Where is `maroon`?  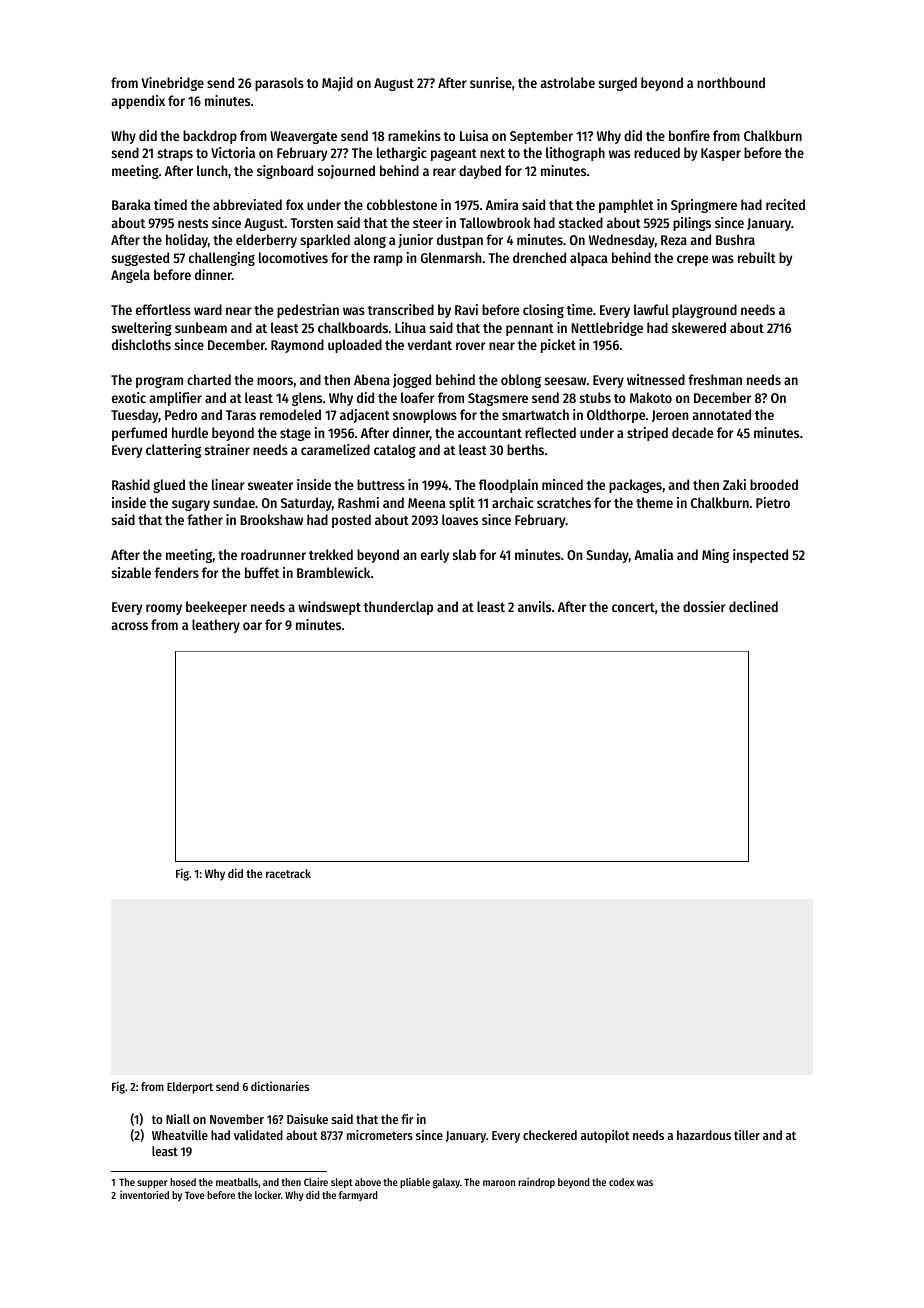 maroon is located at coordinates (499, 1183).
